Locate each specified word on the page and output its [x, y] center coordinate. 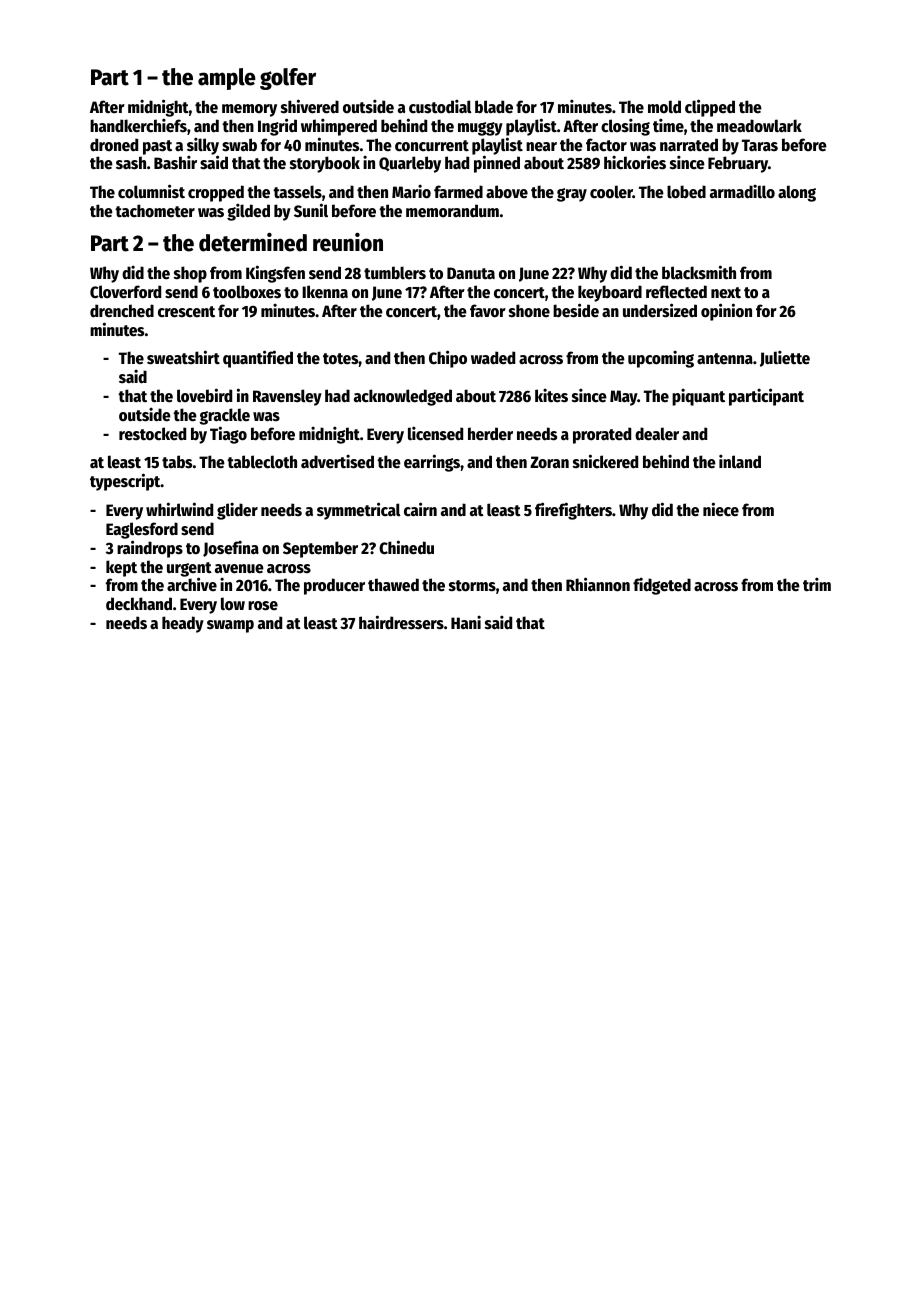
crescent [186, 312]
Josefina [231, 548]
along [797, 193]
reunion [348, 242]
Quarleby [410, 164]
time [668, 125]
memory [249, 110]
